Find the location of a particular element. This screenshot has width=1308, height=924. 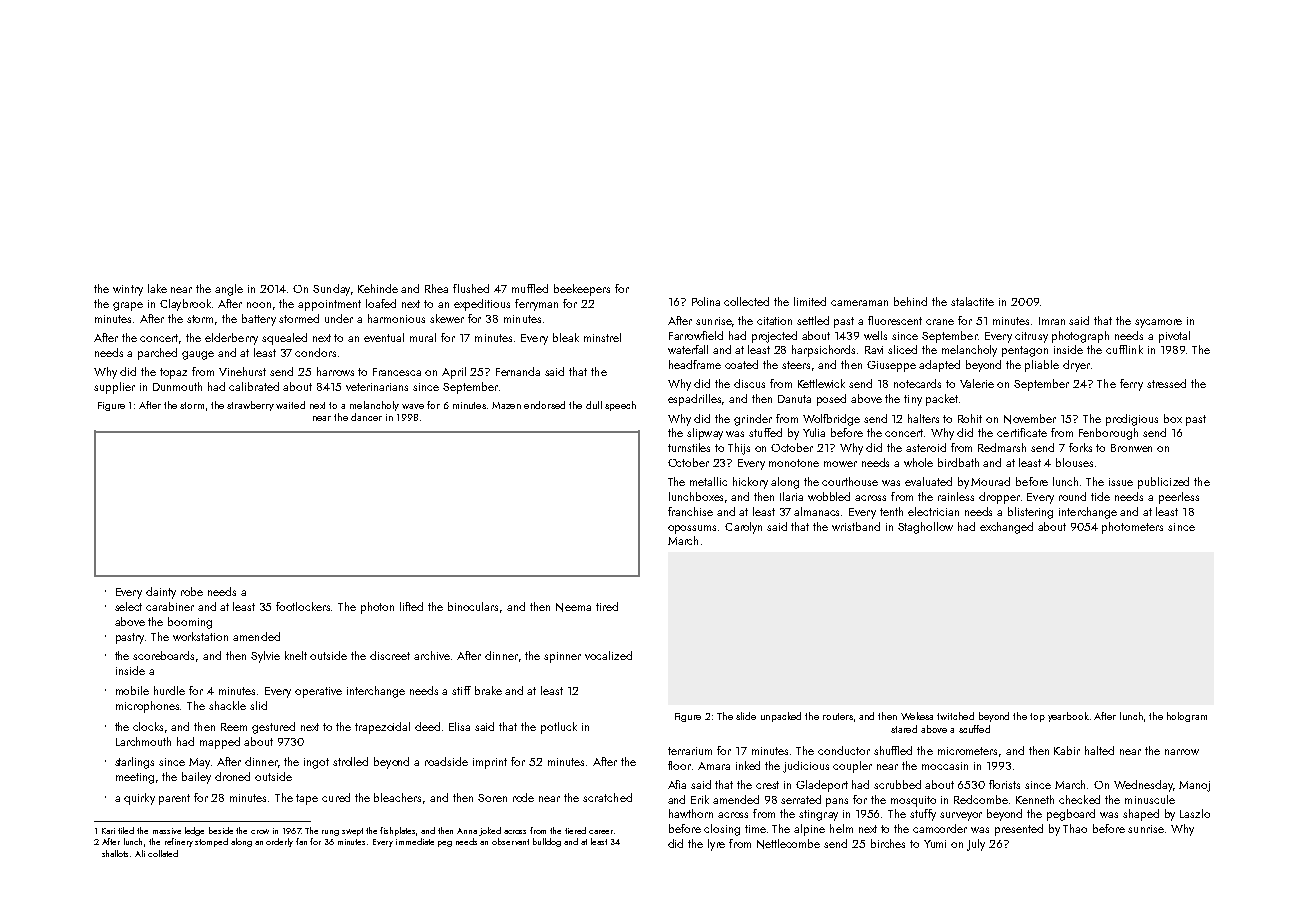

trapezoidal is located at coordinates (382, 728).
